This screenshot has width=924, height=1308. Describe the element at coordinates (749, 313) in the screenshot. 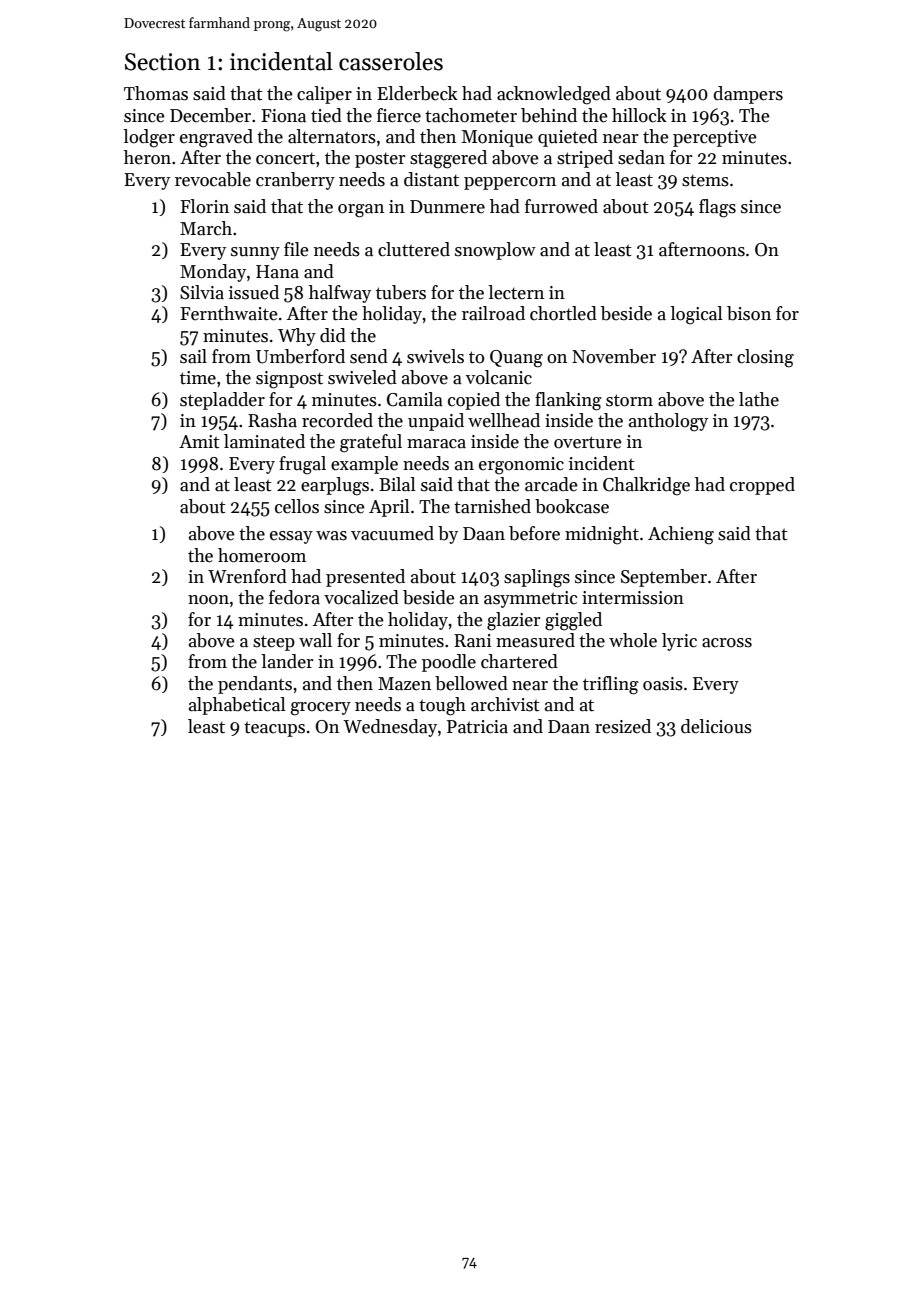

I see `bison` at that location.
